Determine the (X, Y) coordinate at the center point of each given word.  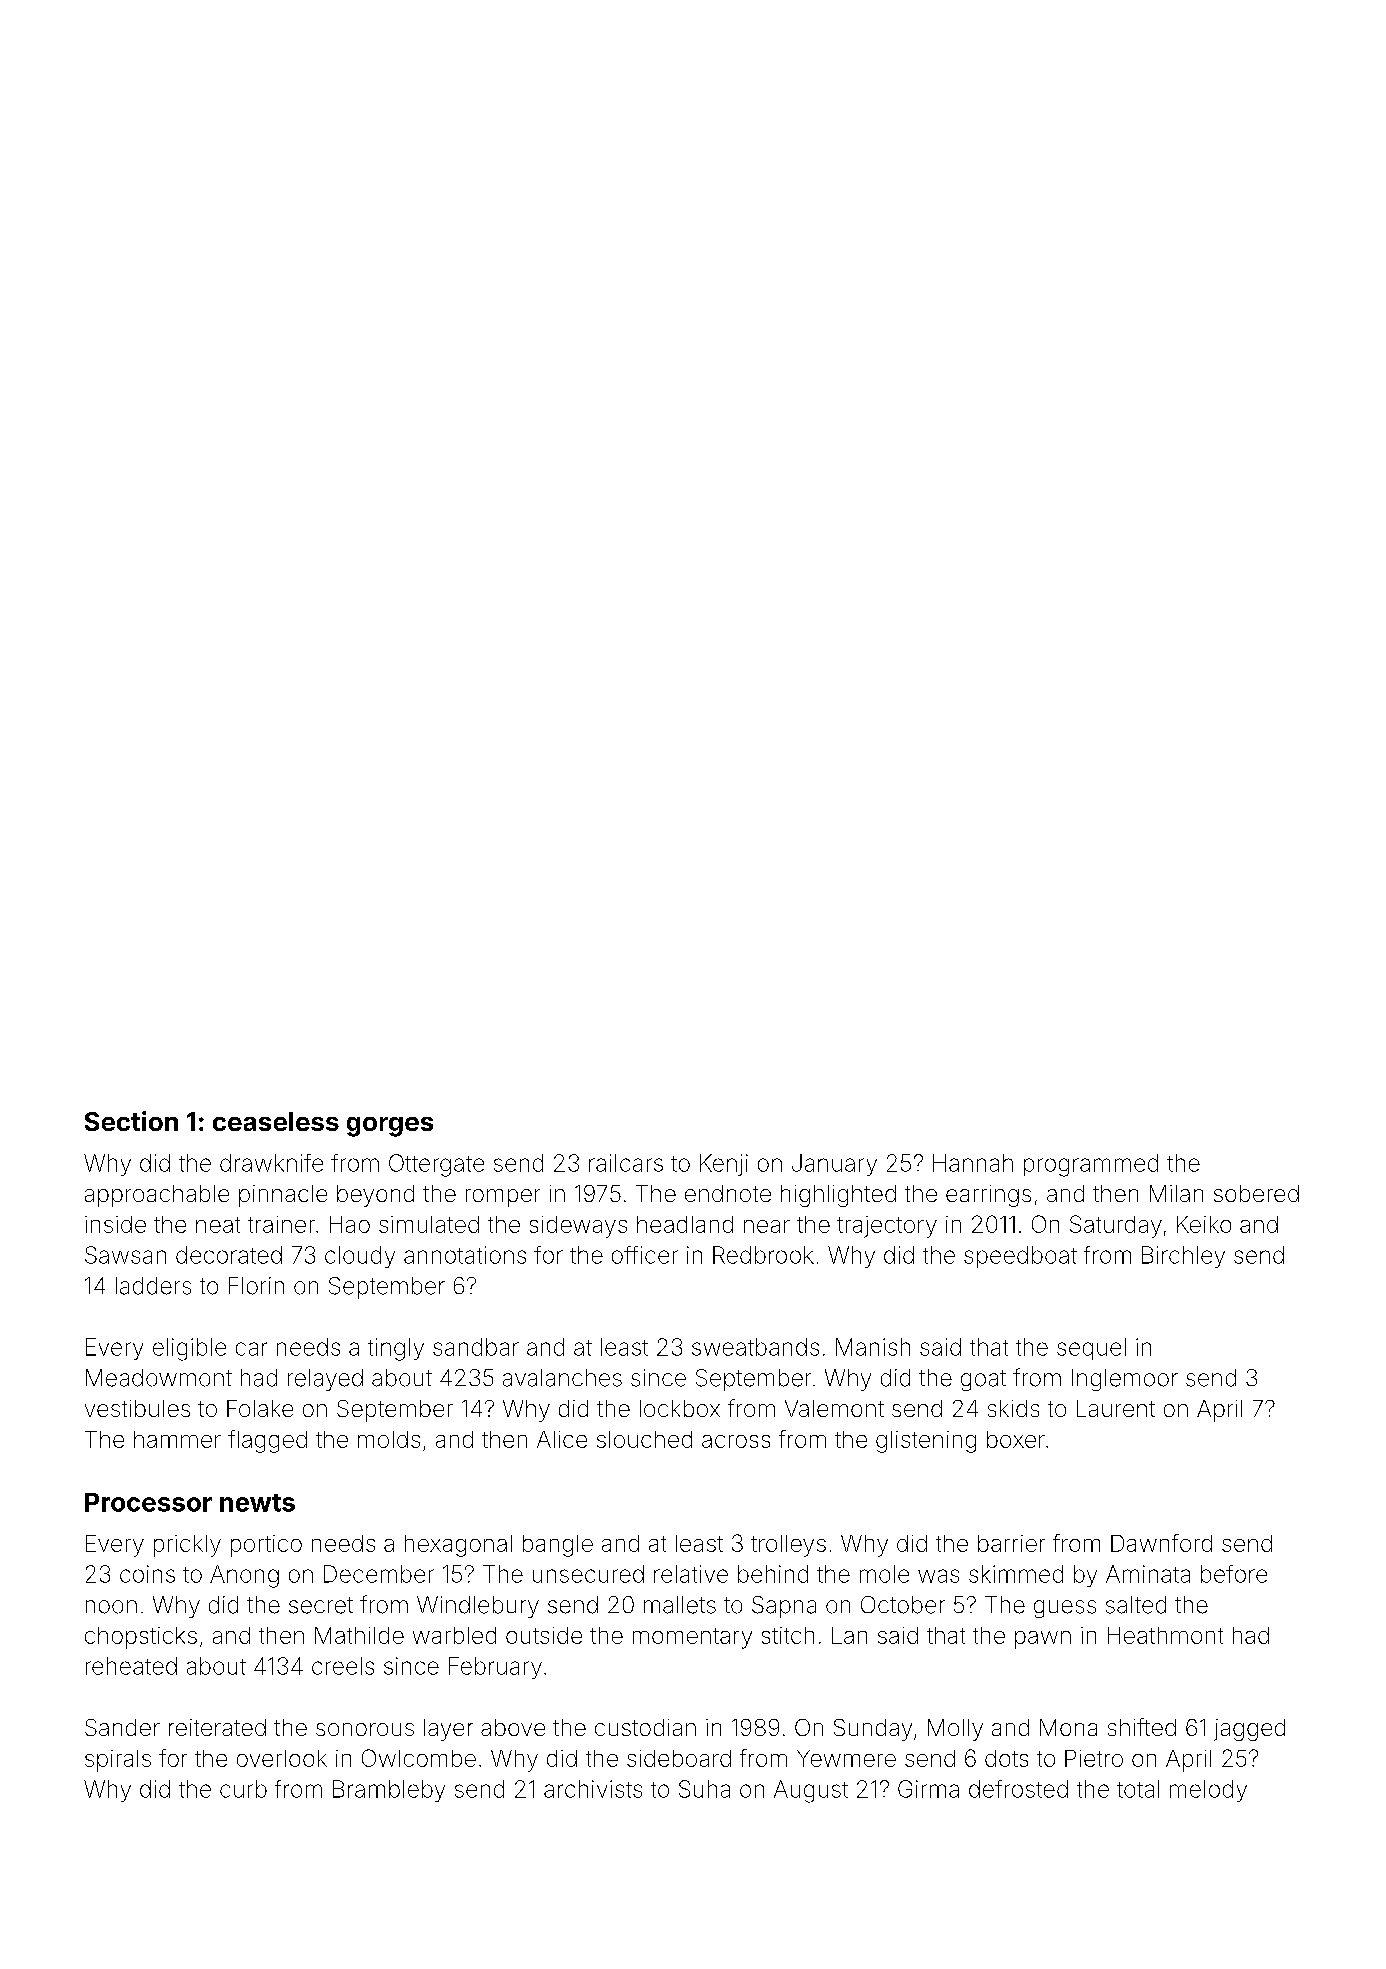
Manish (873, 1347)
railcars (626, 1163)
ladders (153, 1286)
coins (147, 1574)
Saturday (1116, 1226)
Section (131, 1121)
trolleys (788, 1546)
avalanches (562, 1378)
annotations (465, 1255)
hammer (177, 1439)
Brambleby (389, 1791)
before (1234, 1574)
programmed (1091, 1165)
